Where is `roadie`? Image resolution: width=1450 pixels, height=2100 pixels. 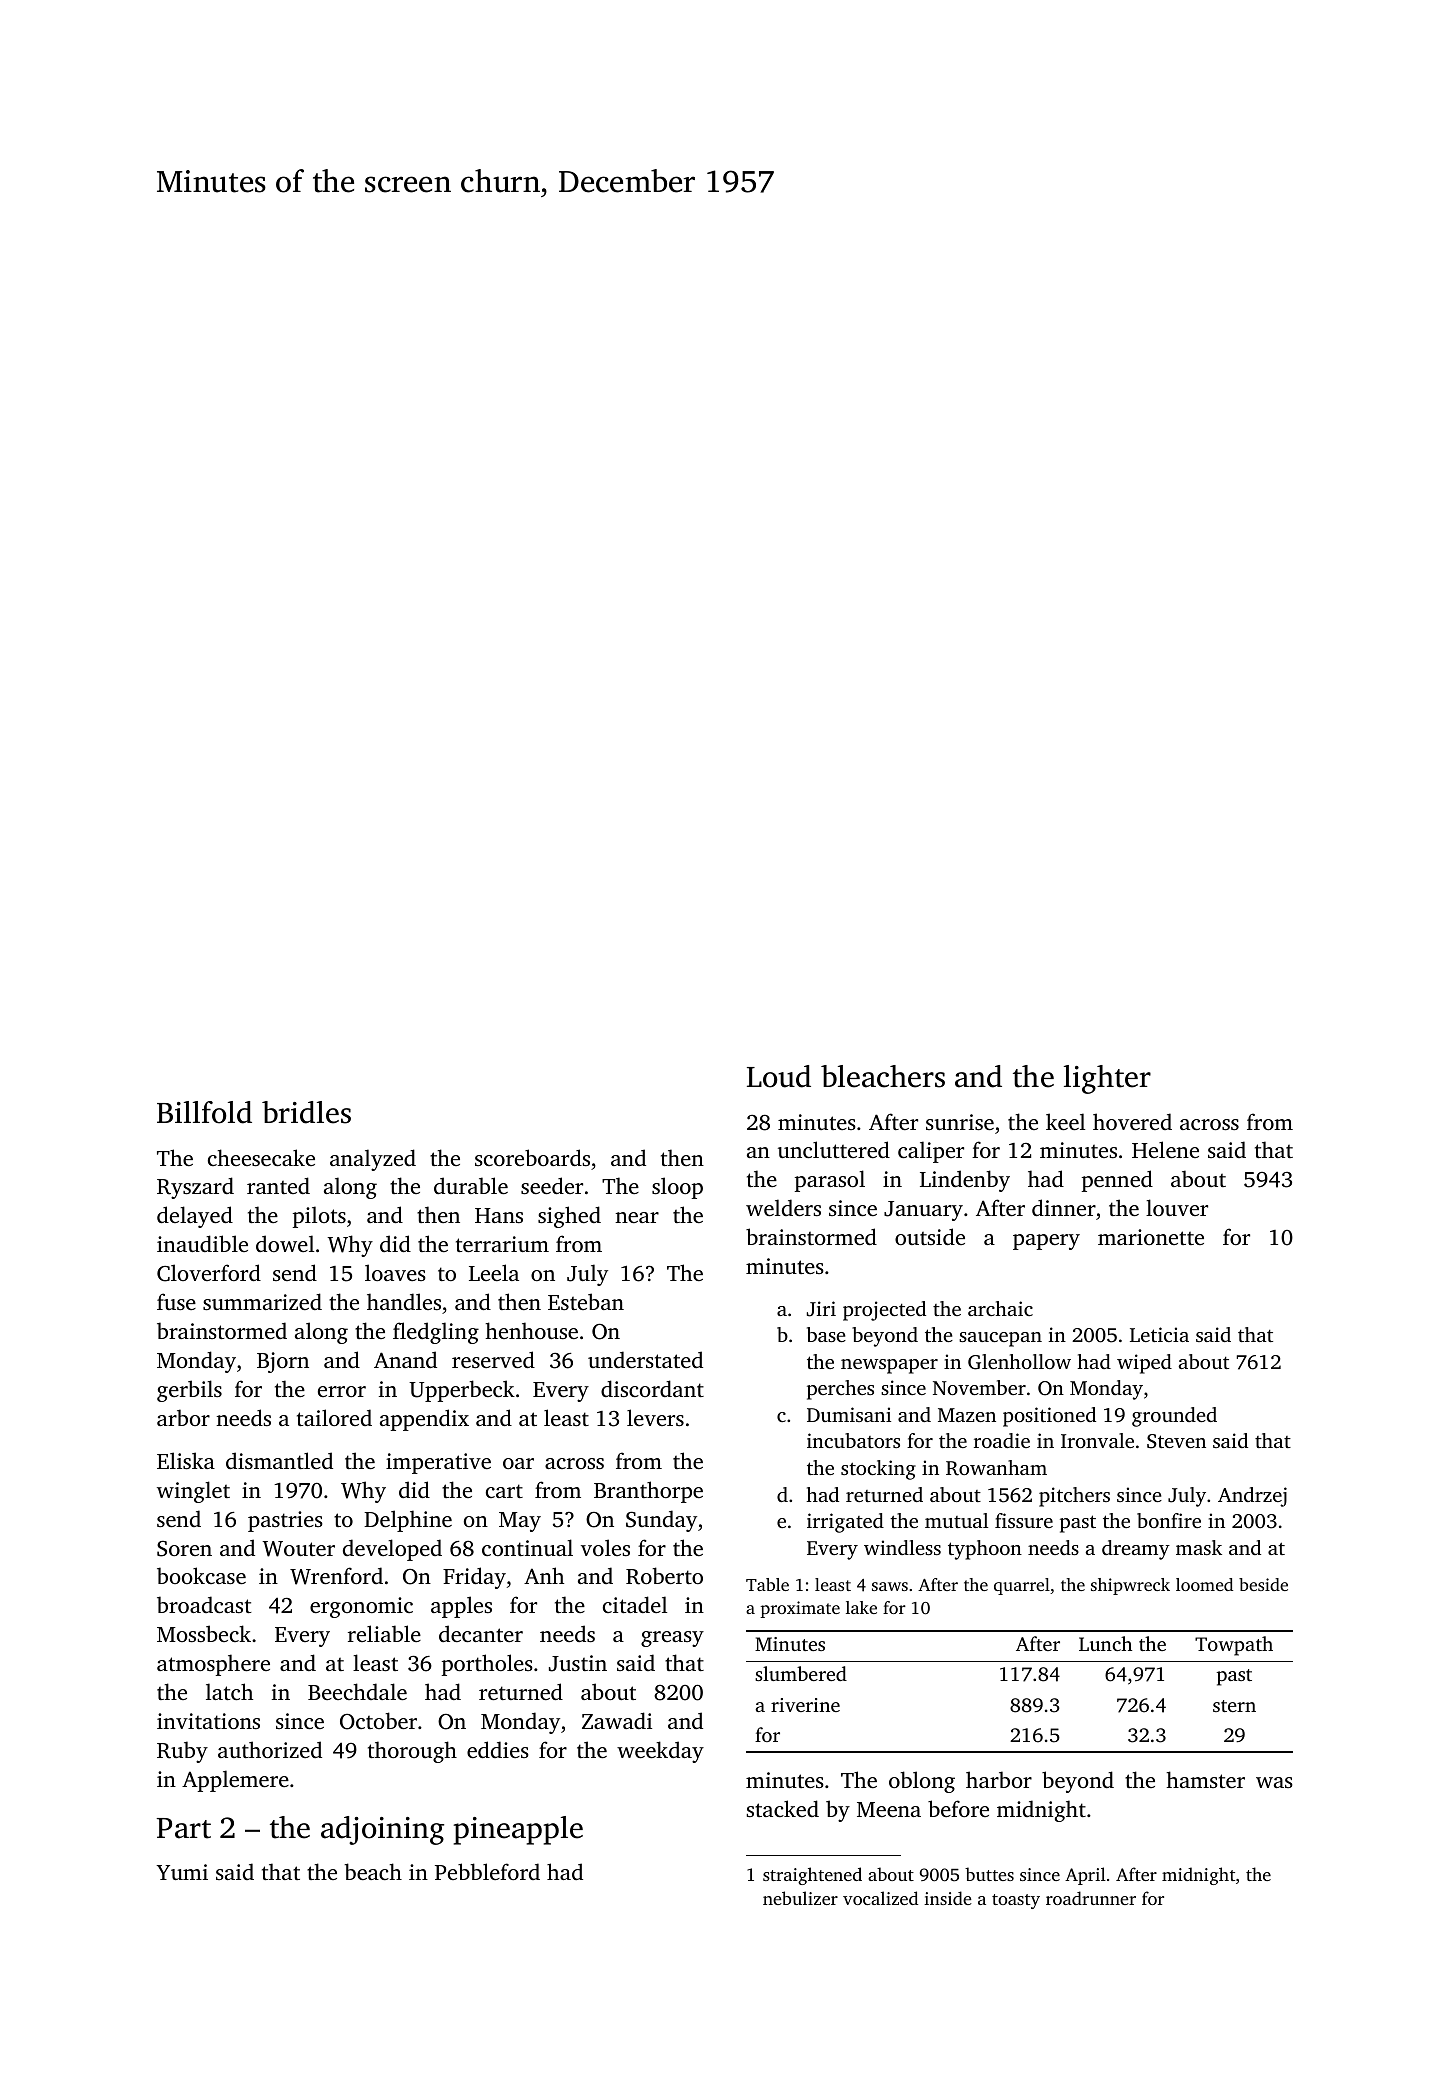 roadie is located at coordinates (1002, 1440).
